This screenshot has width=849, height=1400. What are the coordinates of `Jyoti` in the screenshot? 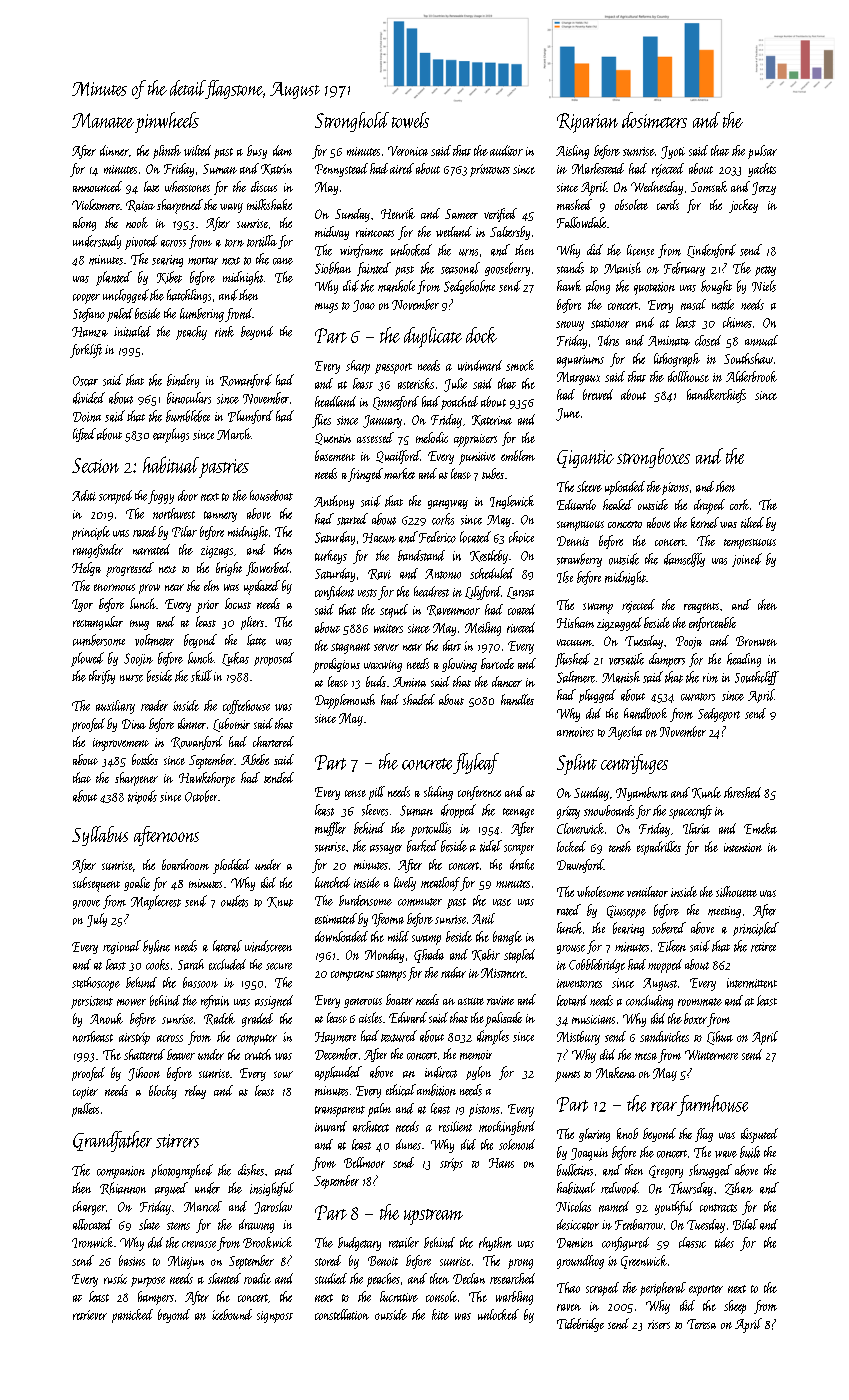 It's located at (673, 152).
